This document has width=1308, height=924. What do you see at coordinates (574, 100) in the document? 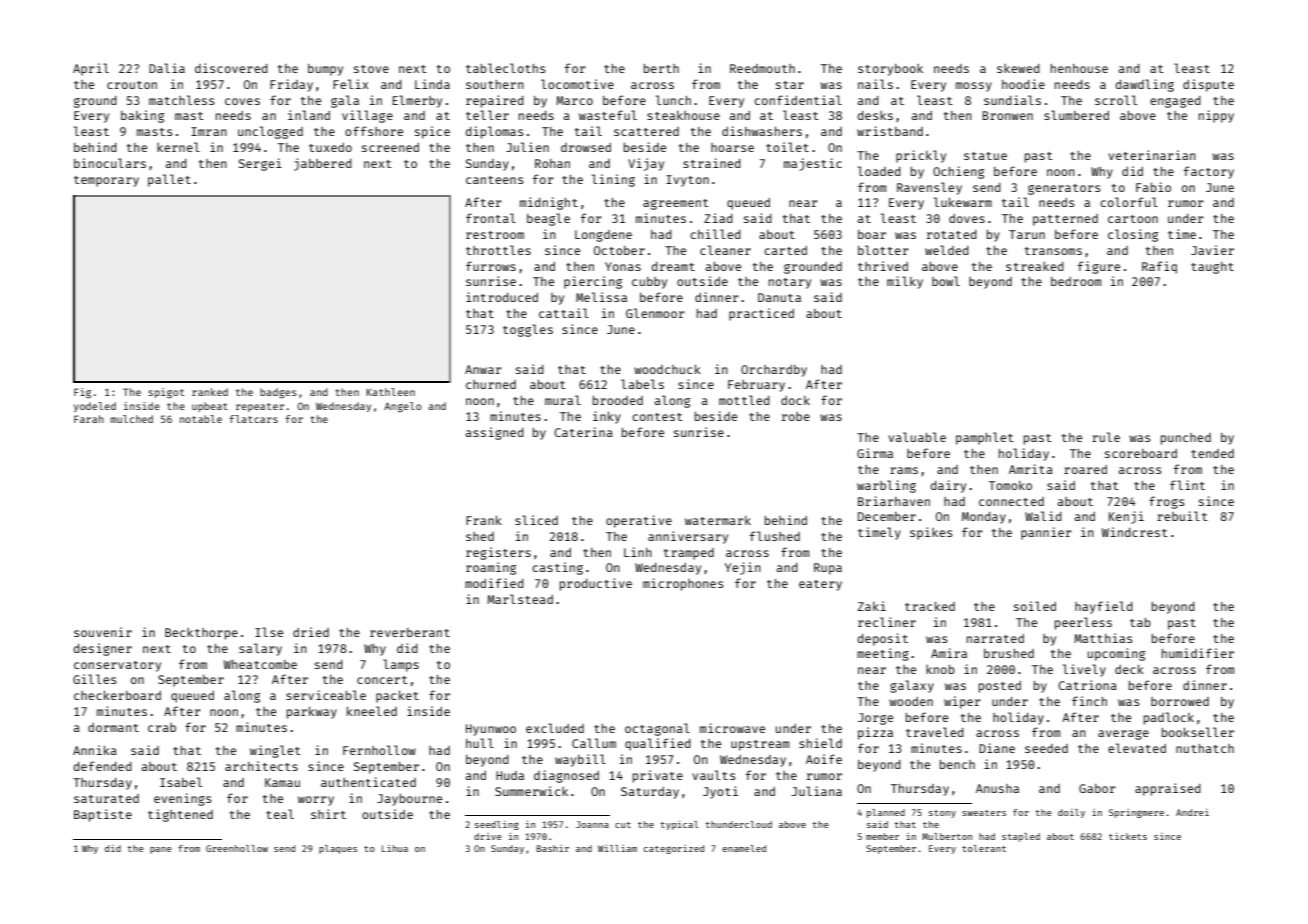
I see `Marco` at bounding box center [574, 100].
